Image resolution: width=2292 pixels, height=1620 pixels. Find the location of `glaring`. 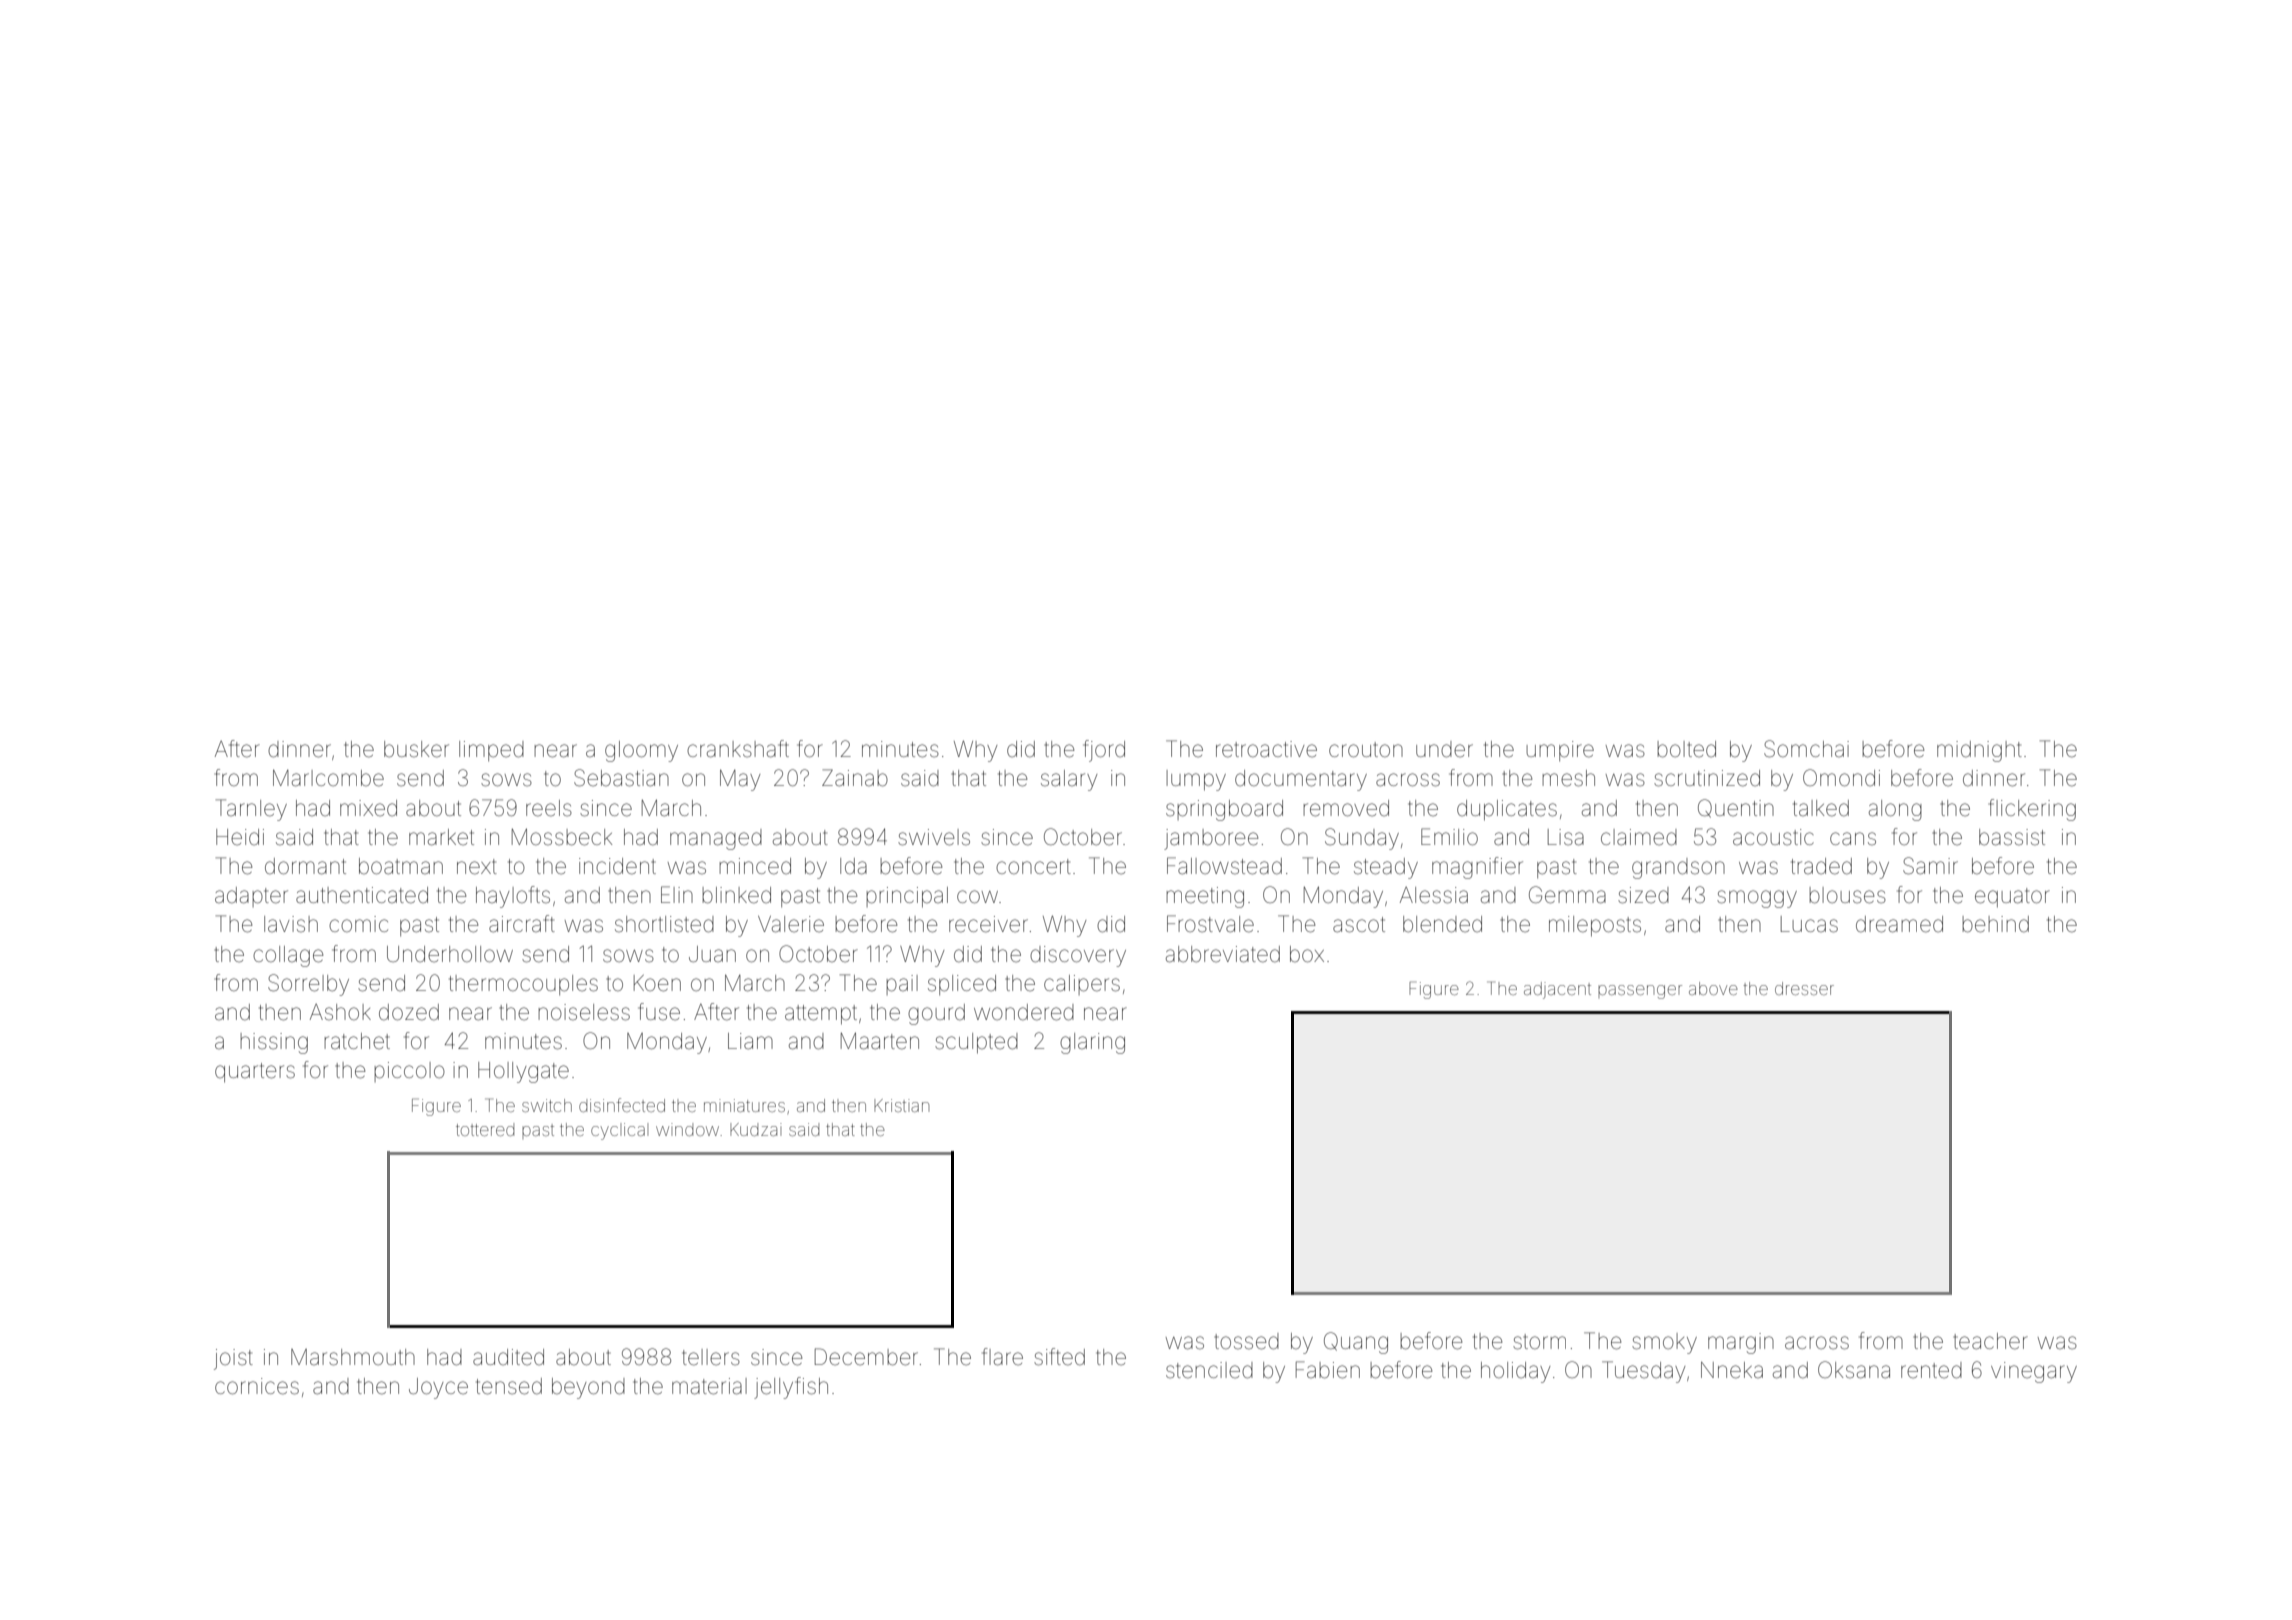

glaring is located at coordinates (1092, 1043).
